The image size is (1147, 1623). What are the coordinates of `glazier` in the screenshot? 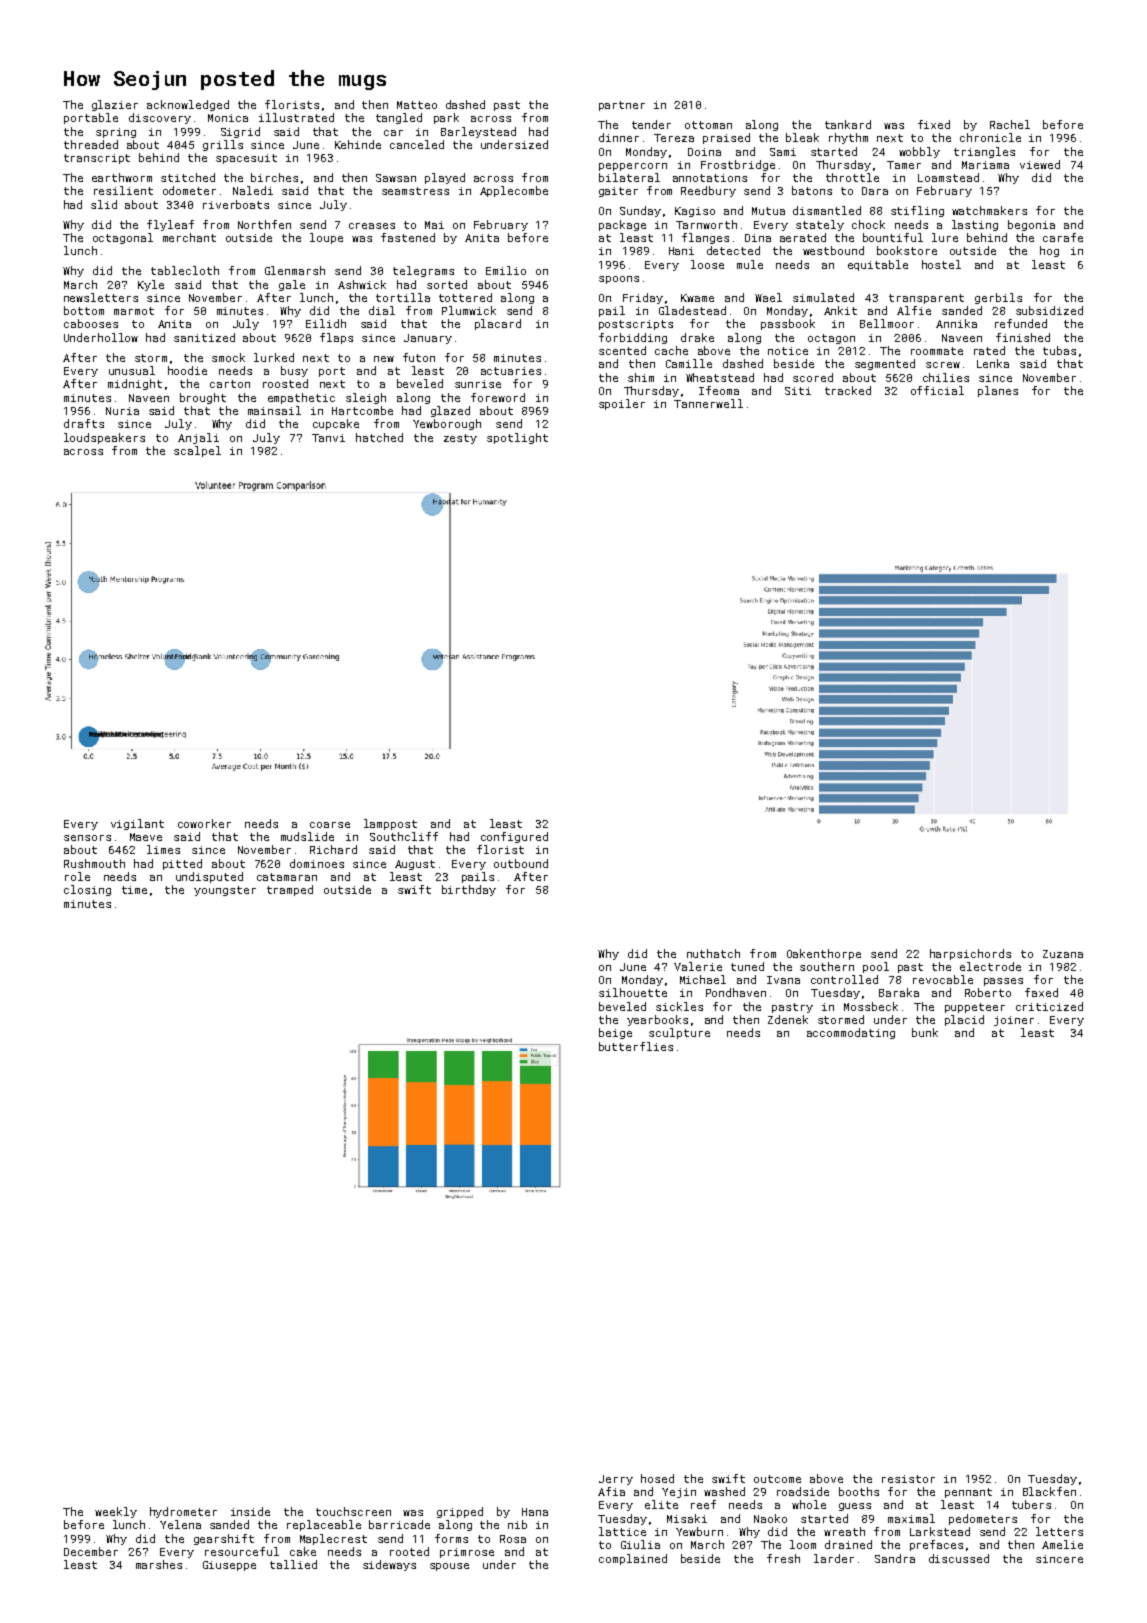 It's located at (115, 105).
